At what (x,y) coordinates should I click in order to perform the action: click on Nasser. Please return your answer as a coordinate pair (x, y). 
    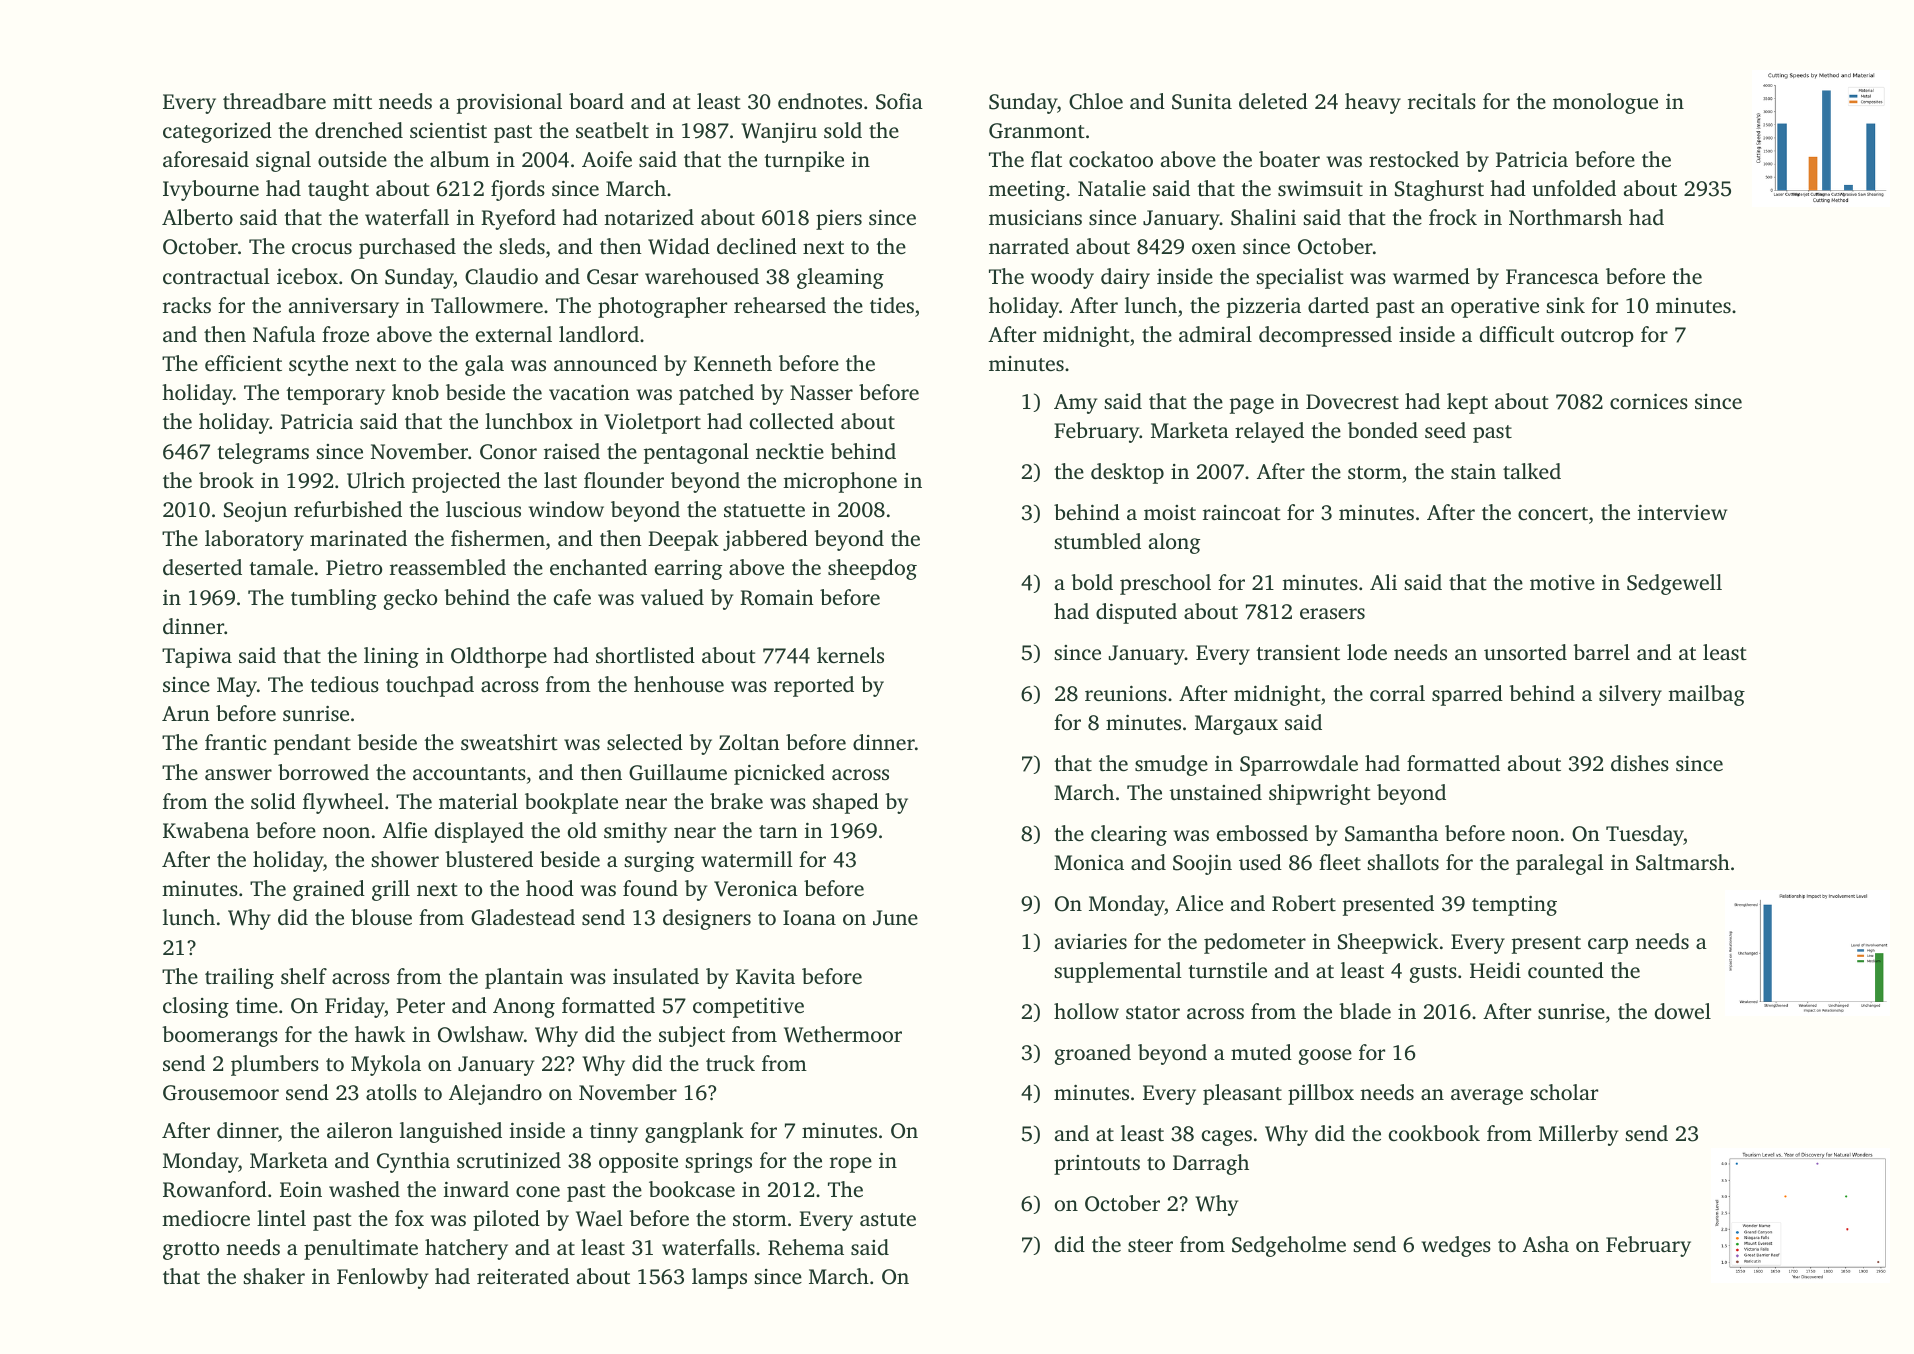
    Looking at the image, I should click on (821, 392).
